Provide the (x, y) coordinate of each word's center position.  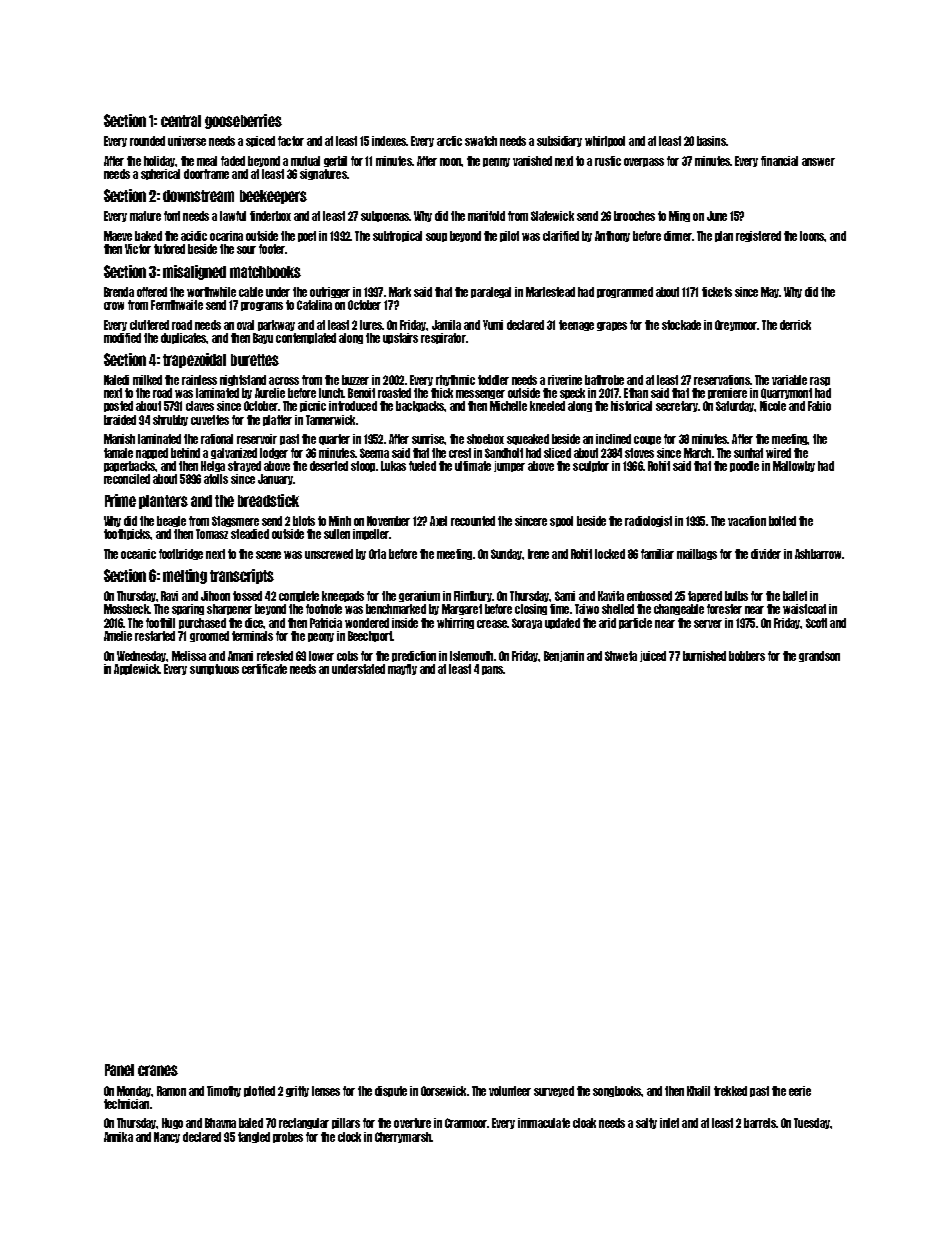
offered (152, 292)
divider (766, 554)
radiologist (648, 521)
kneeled (547, 406)
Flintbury (473, 596)
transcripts (242, 576)
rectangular (304, 1123)
